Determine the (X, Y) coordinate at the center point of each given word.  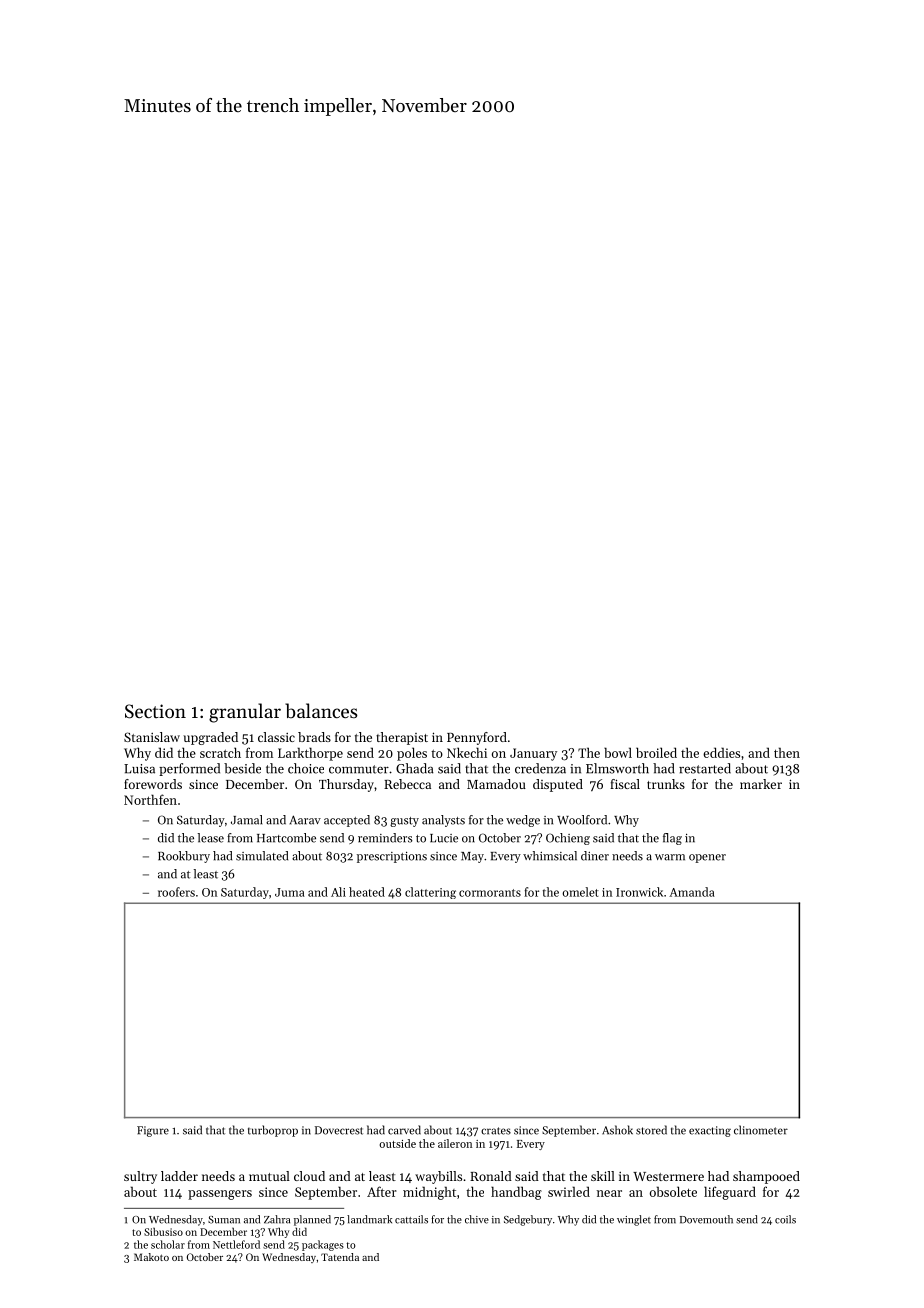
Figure (153, 1131)
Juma (290, 892)
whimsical (550, 856)
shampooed (766, 1177)
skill (603, 1176)
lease (211, 838)
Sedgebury (528, 1220)
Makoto (151, 1257)
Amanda (692, 892)
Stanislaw (152, 737)
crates (496, 1131)
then (787, 752)
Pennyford (477, 738)
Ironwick (639, 892)
